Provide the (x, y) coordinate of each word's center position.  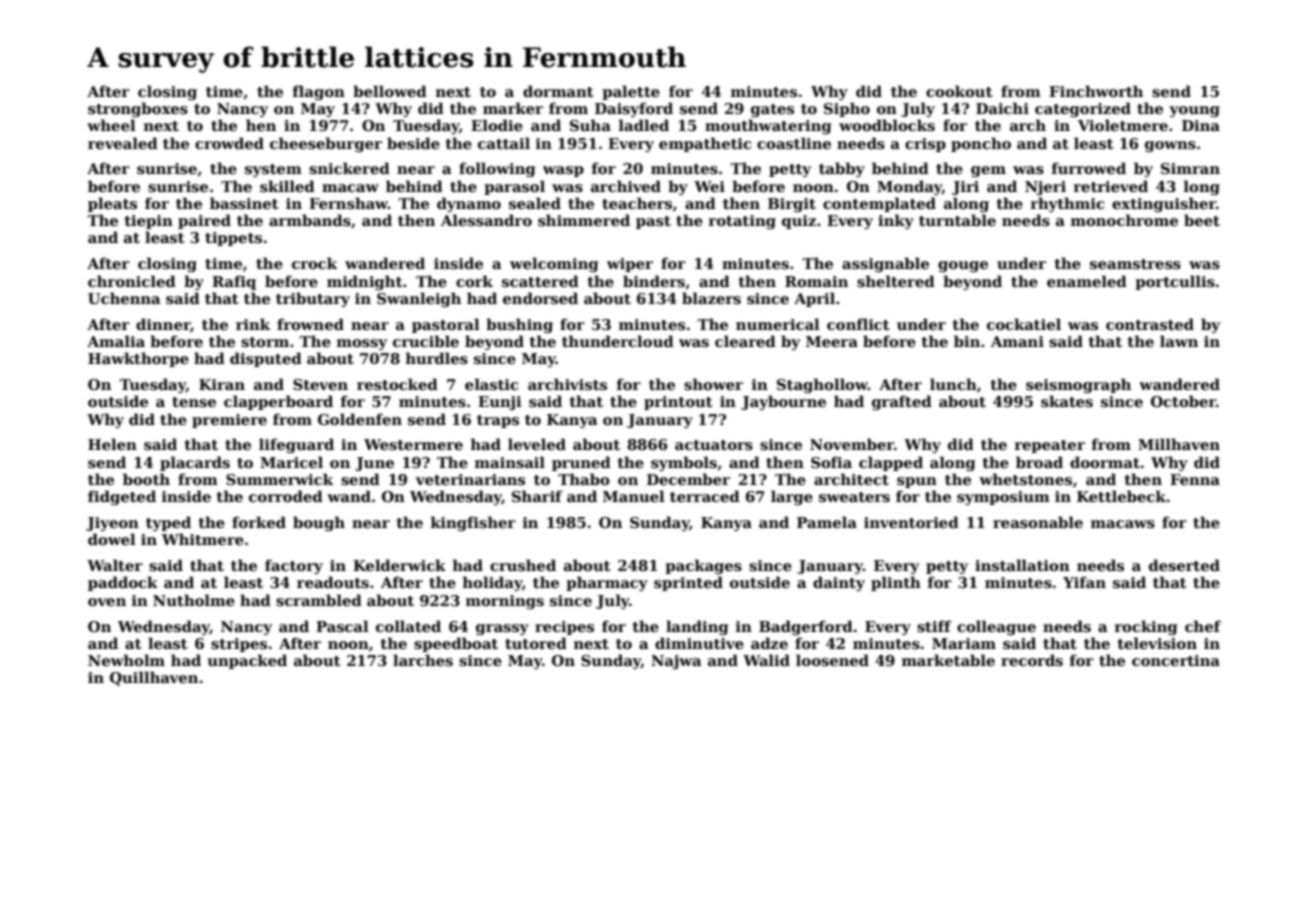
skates (1067, 401)
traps (498, 421)
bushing (519, 325)
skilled (287, 186)
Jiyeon (112, 524)
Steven (320, 384)
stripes (239, 645)
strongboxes (138, 109)
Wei (709, 186)
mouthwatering (768, 126)
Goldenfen (360, 419)
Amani (1017, 341)
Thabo (584, 479)
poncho (981, 144)
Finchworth (1096, 91)
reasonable (1038, 522)
